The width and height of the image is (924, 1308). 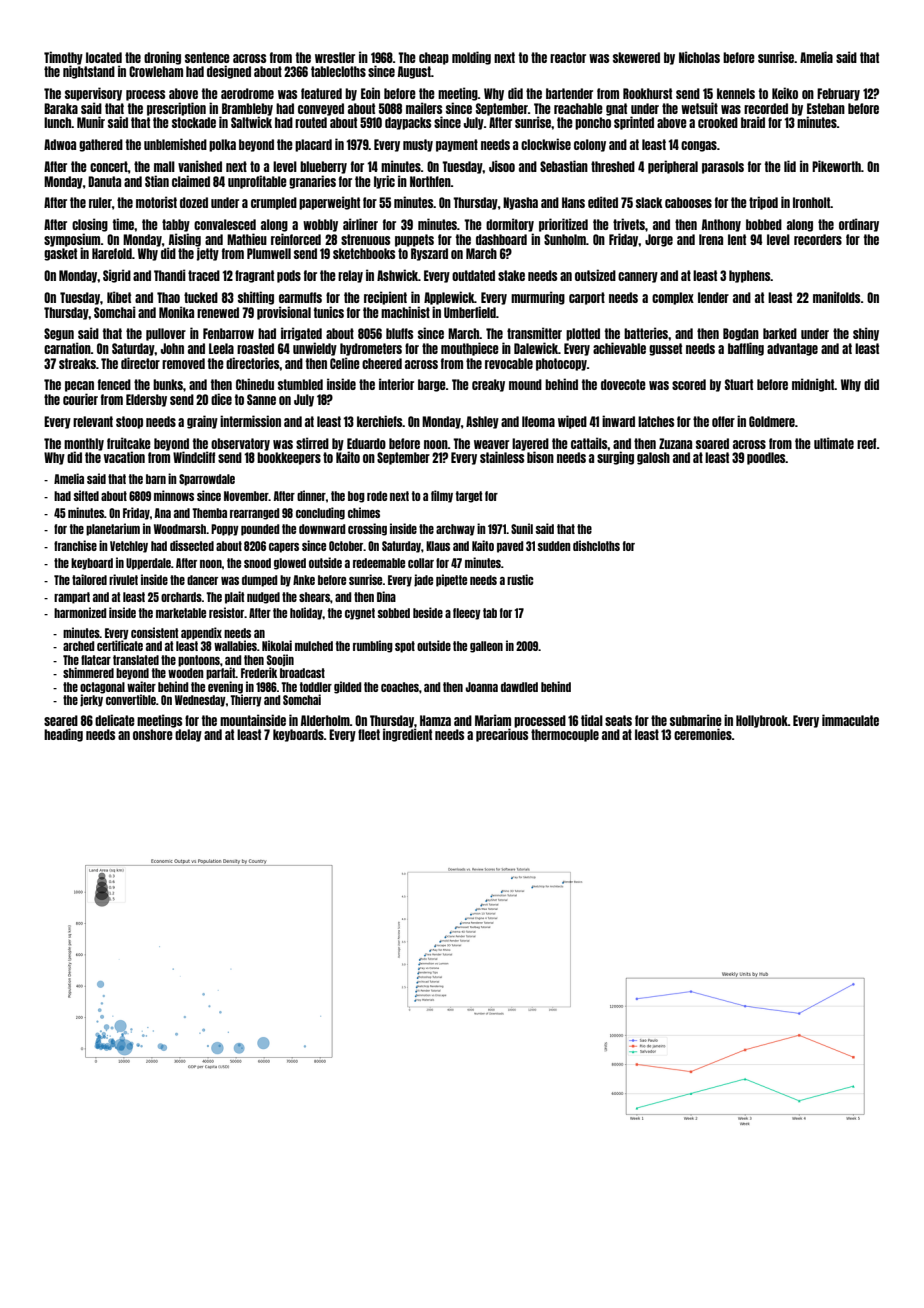 I want to click on Baraka, so click(x=61, y=108).
